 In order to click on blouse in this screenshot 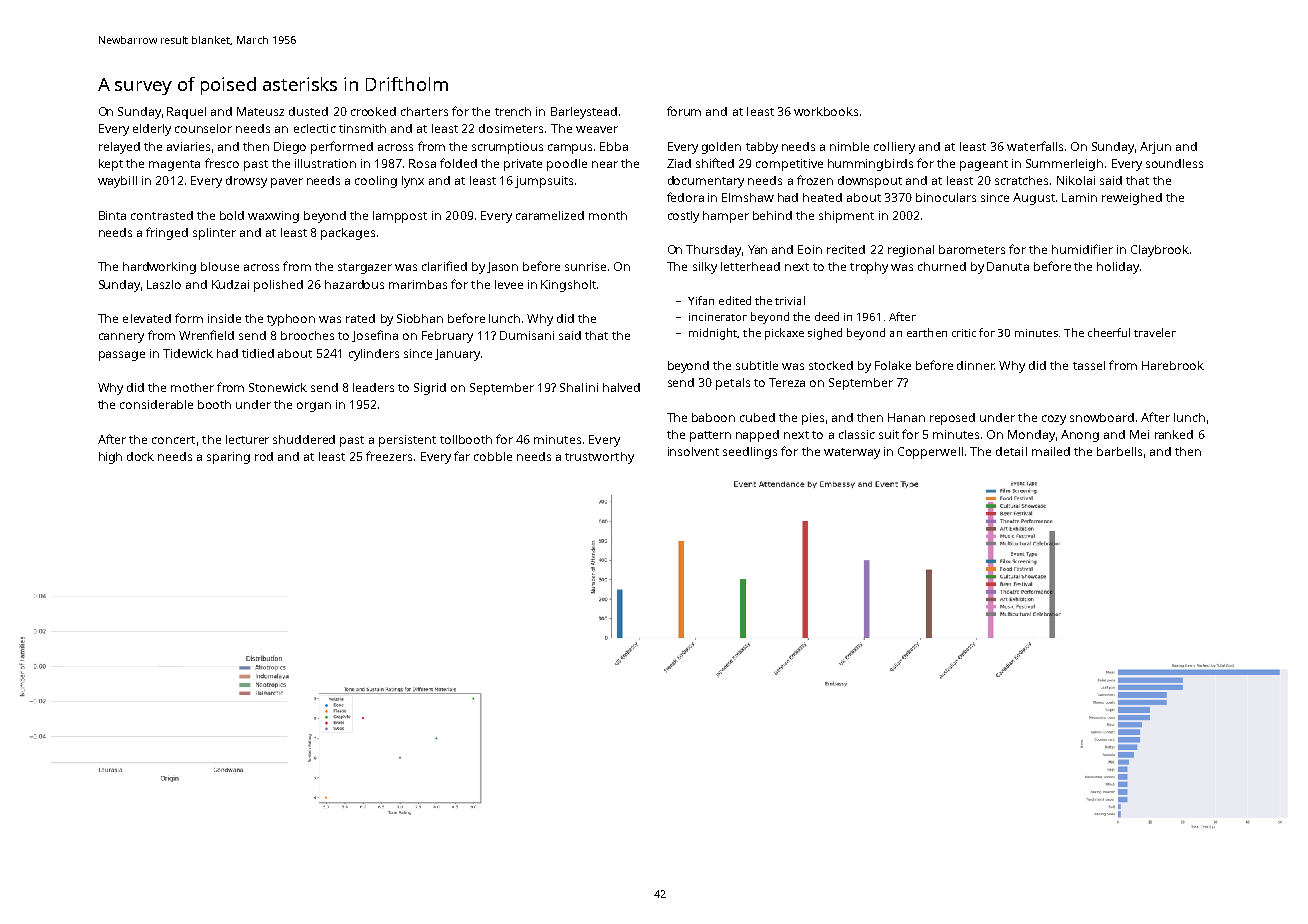, I will do `click(220, 266)`.
